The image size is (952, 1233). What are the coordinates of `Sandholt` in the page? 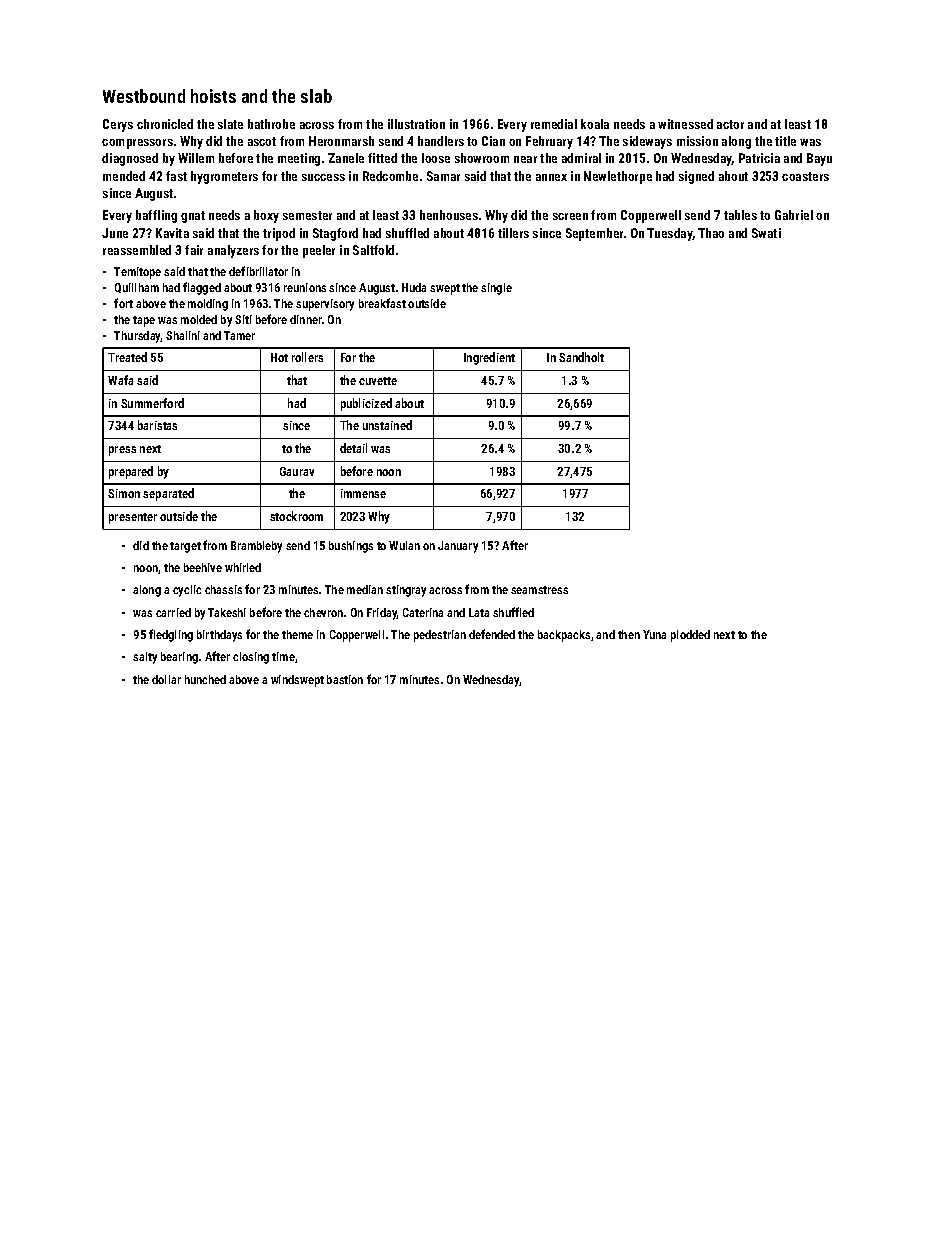 It's located at (581, 357).
